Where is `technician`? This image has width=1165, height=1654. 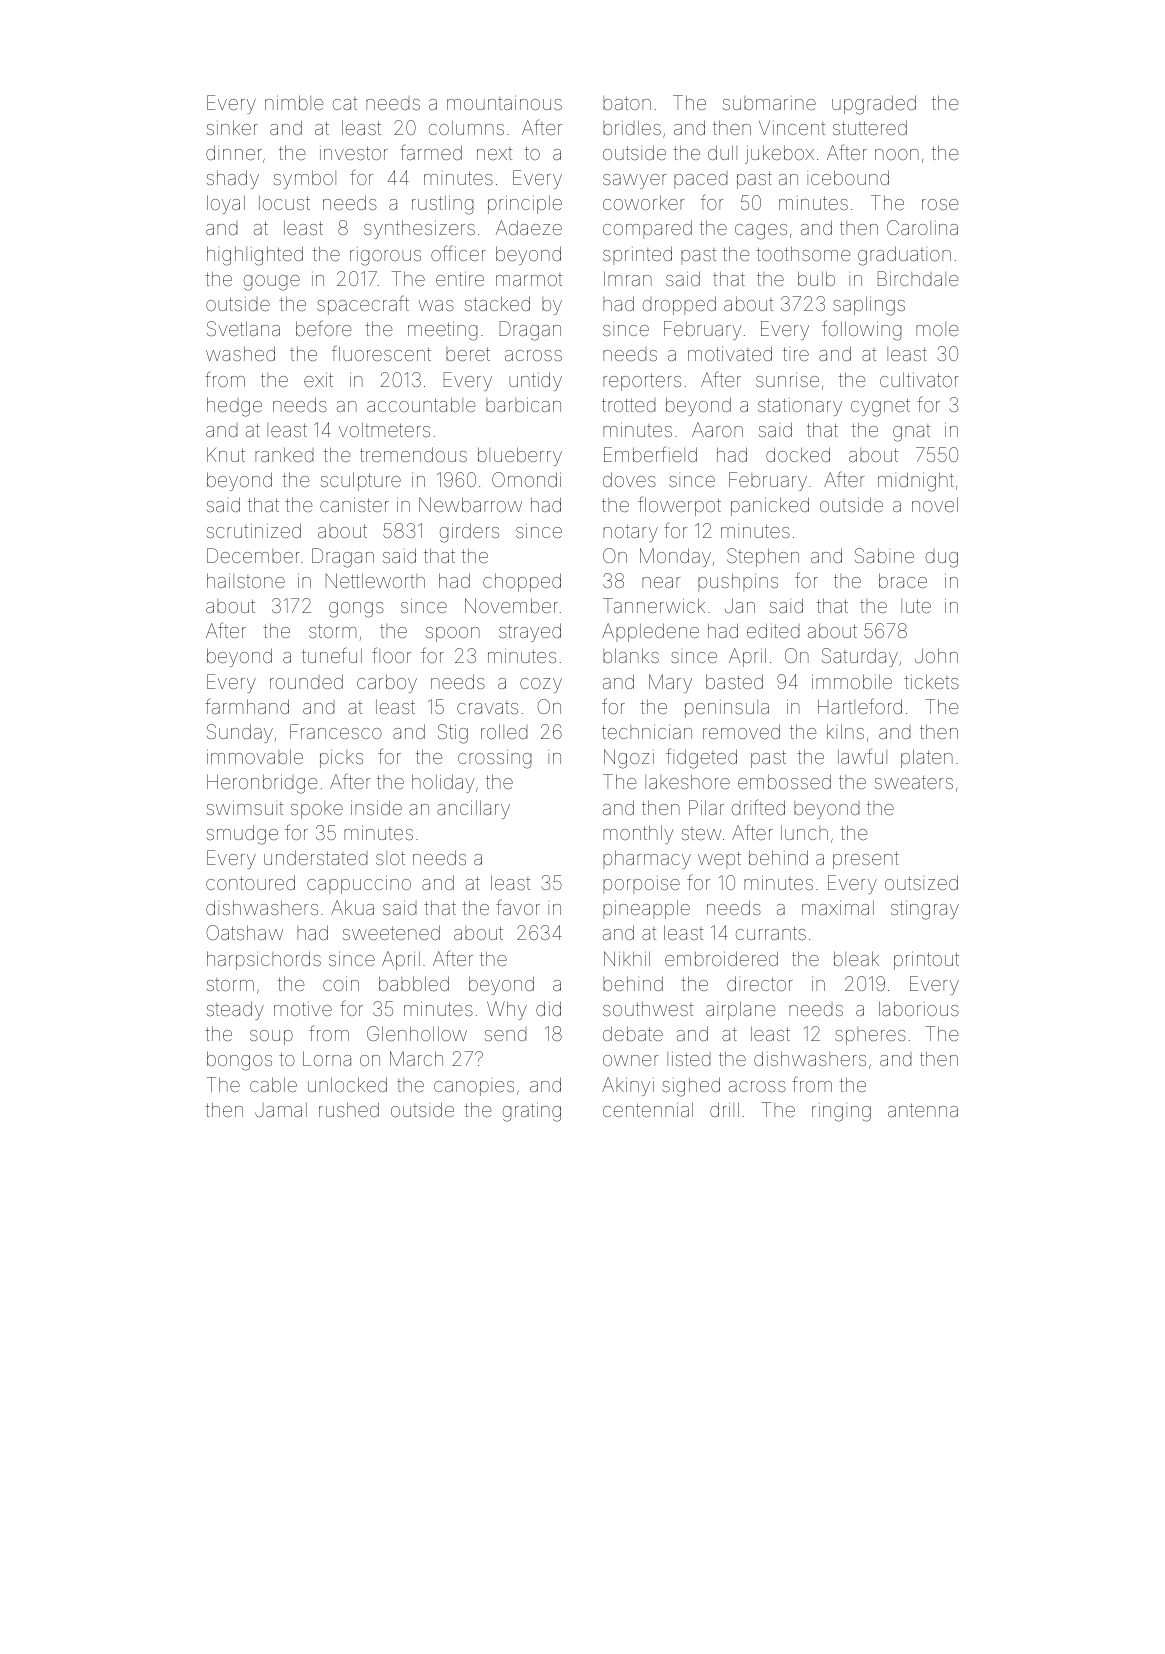 technician is located at coordinates (647, 731).
